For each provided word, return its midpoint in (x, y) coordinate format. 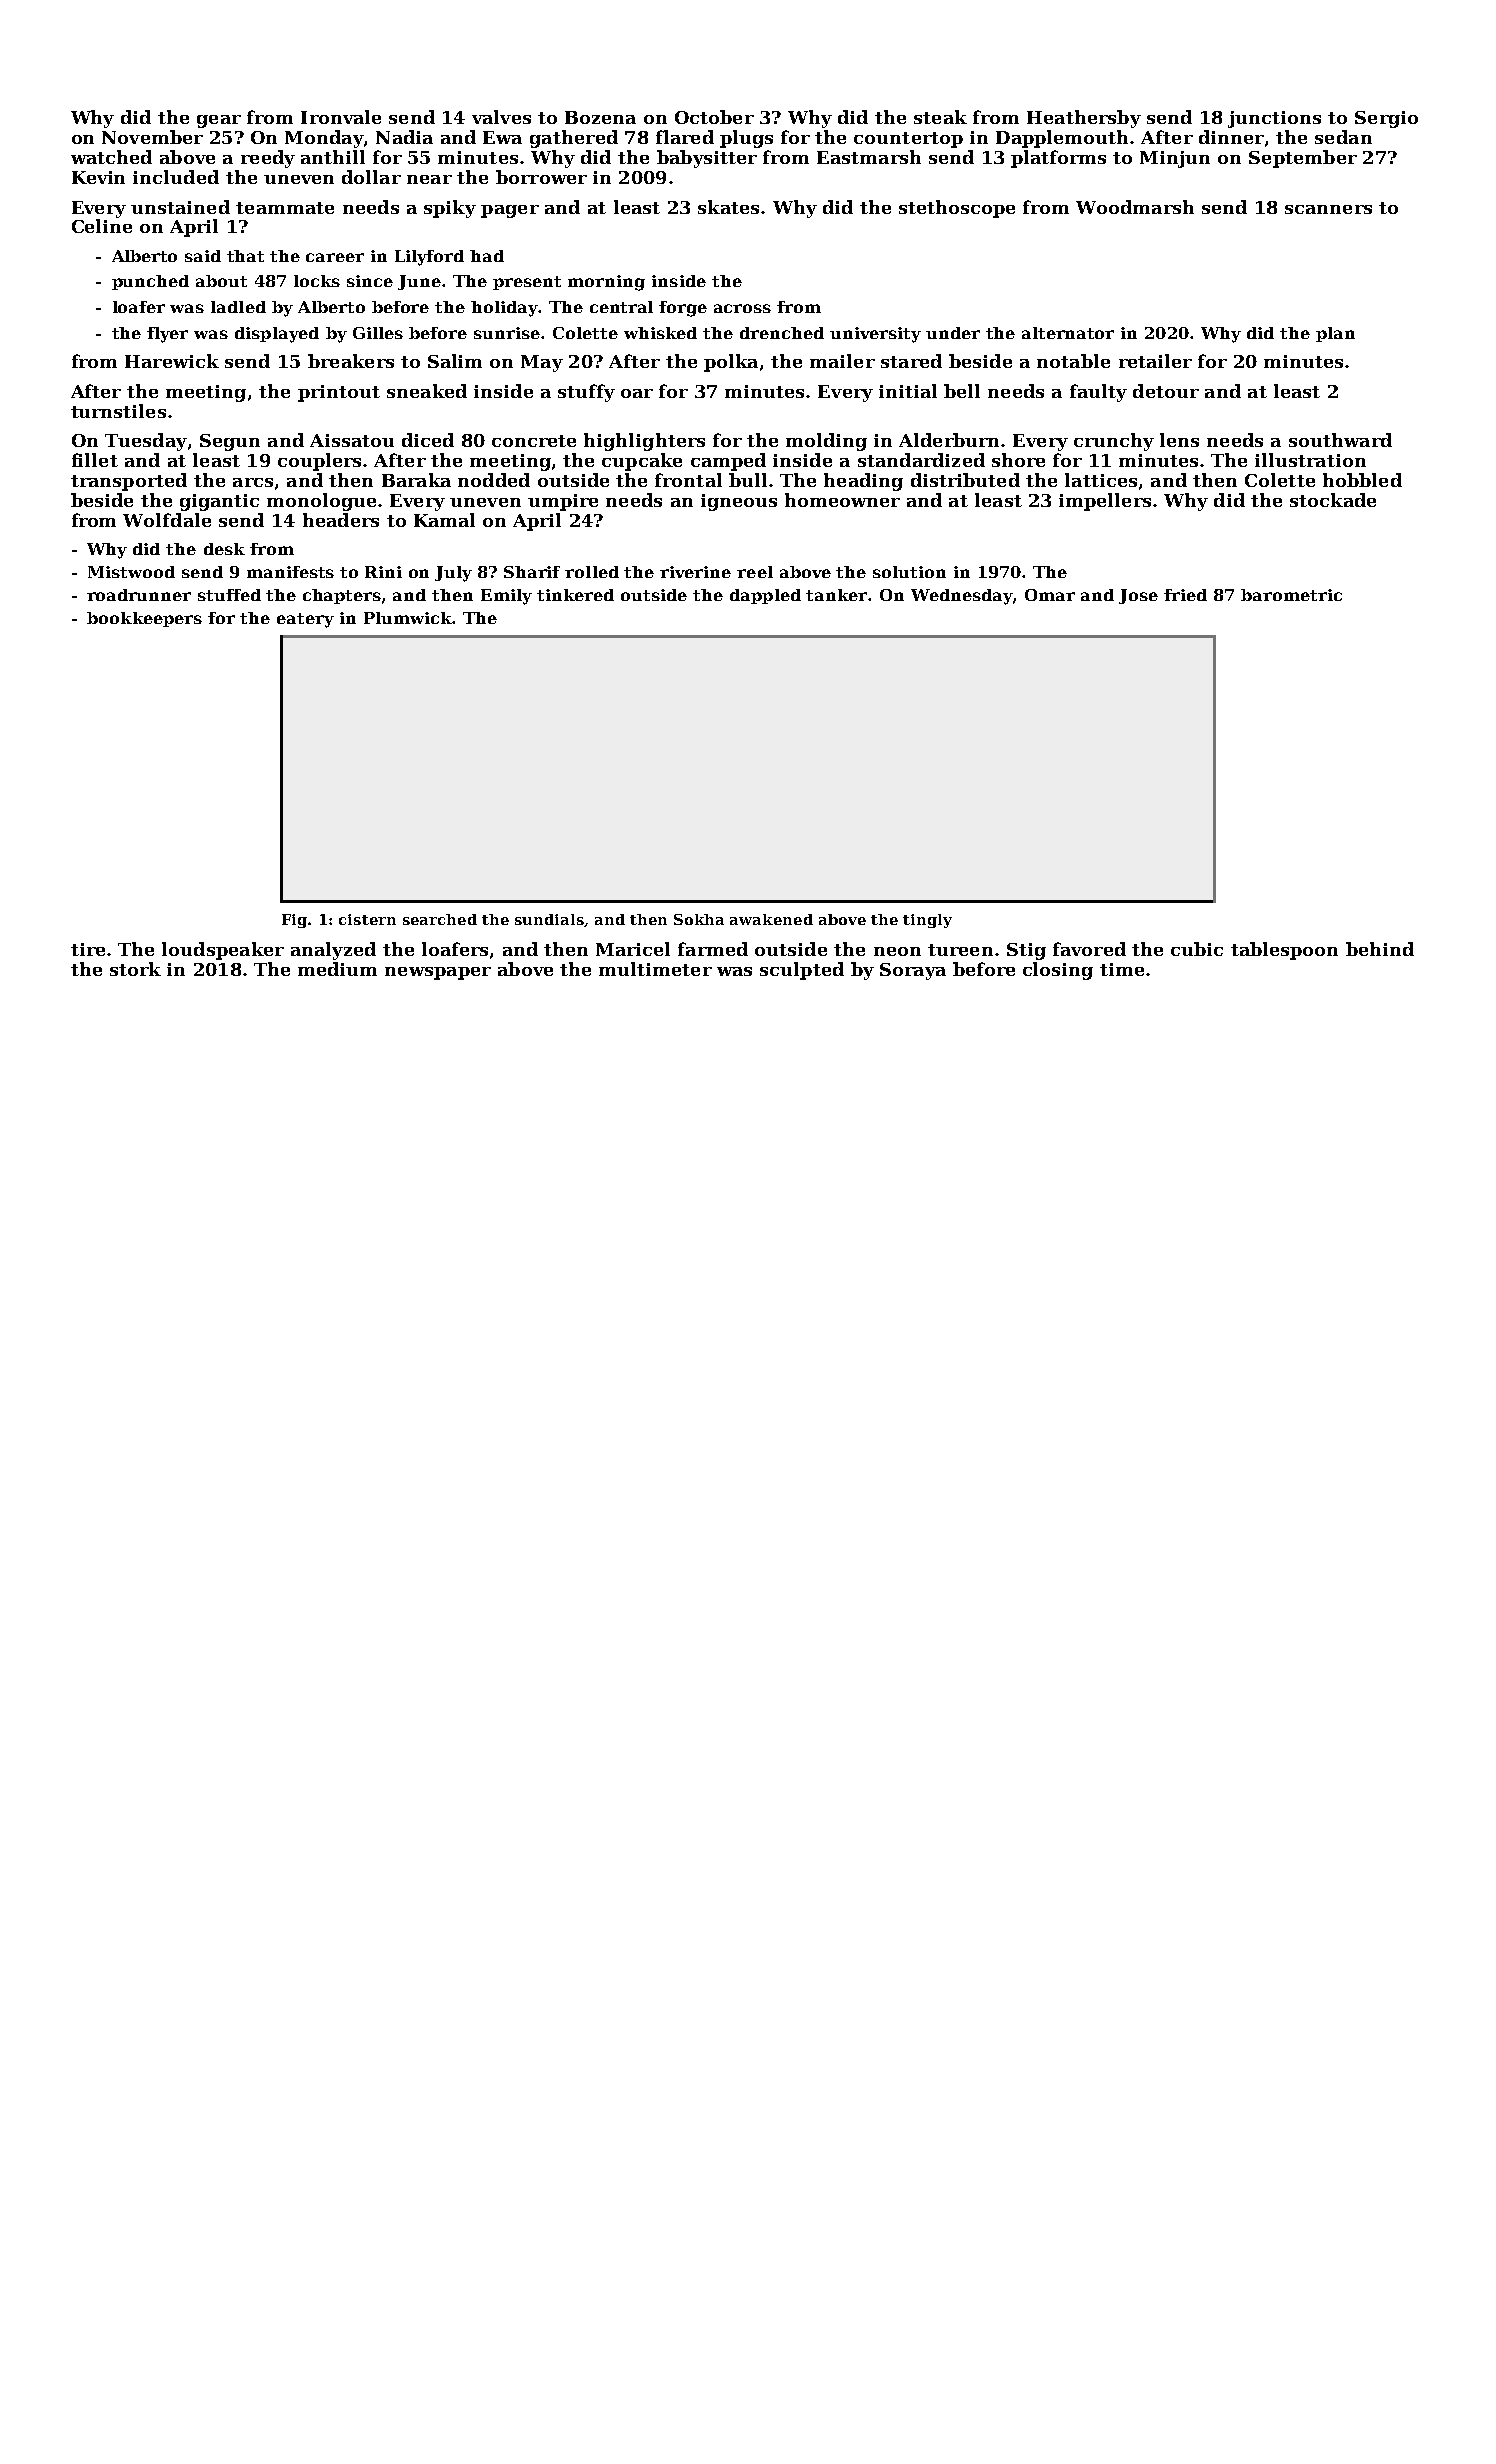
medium (337, 969)
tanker (836, 595)
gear (219, 121)
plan (1335, 334)
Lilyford (429, 258)
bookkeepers (144, 619)
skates (728, 207)
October (714, 117)
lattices (1101, 480)
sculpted (802, 971)
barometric (1291, 595)
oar (637, 393)
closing (1058, 971)
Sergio (1386, 119)
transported (129, 482)
